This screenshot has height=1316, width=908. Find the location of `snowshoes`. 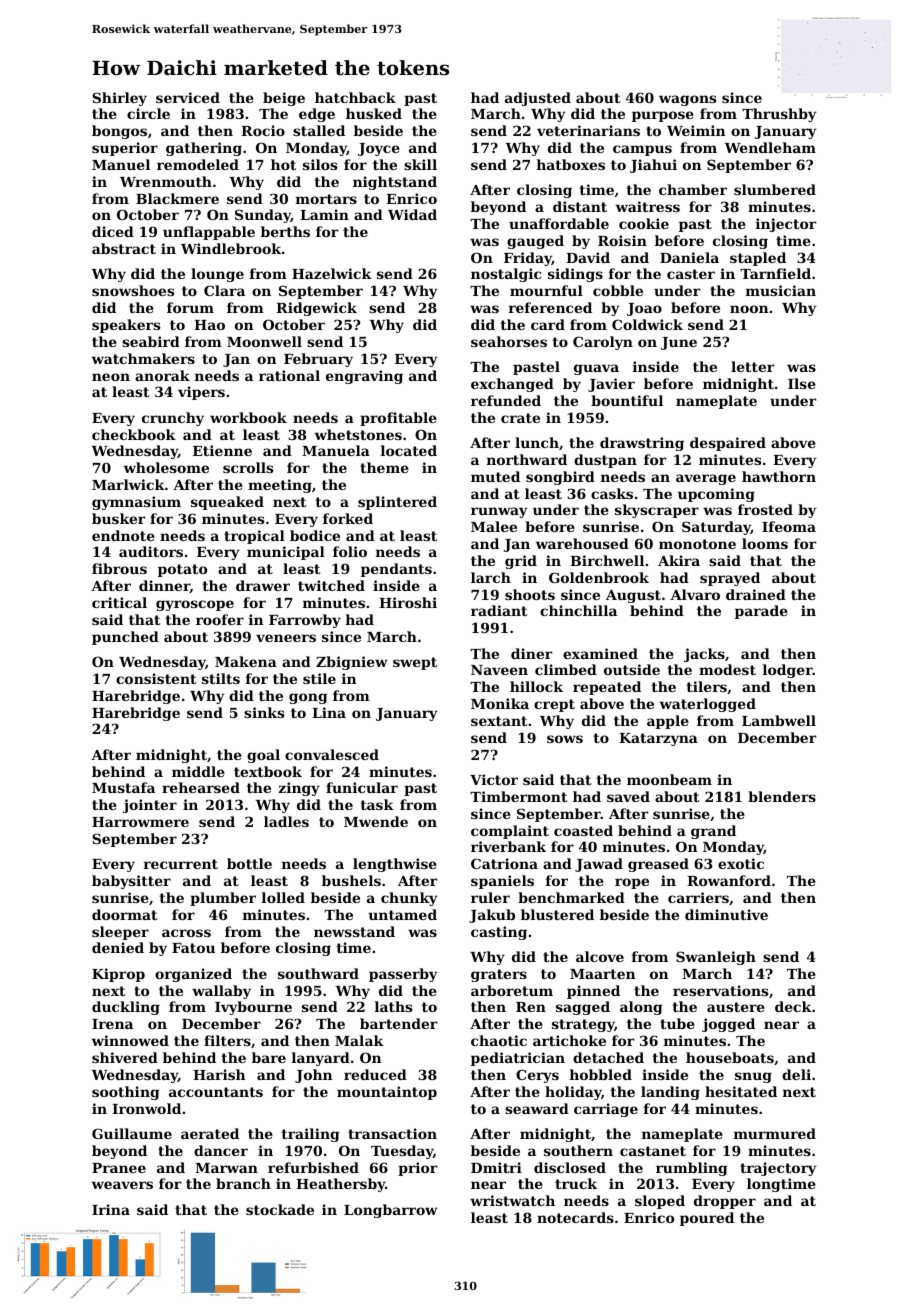

snowshoes is located at coordinates (133, 290).
